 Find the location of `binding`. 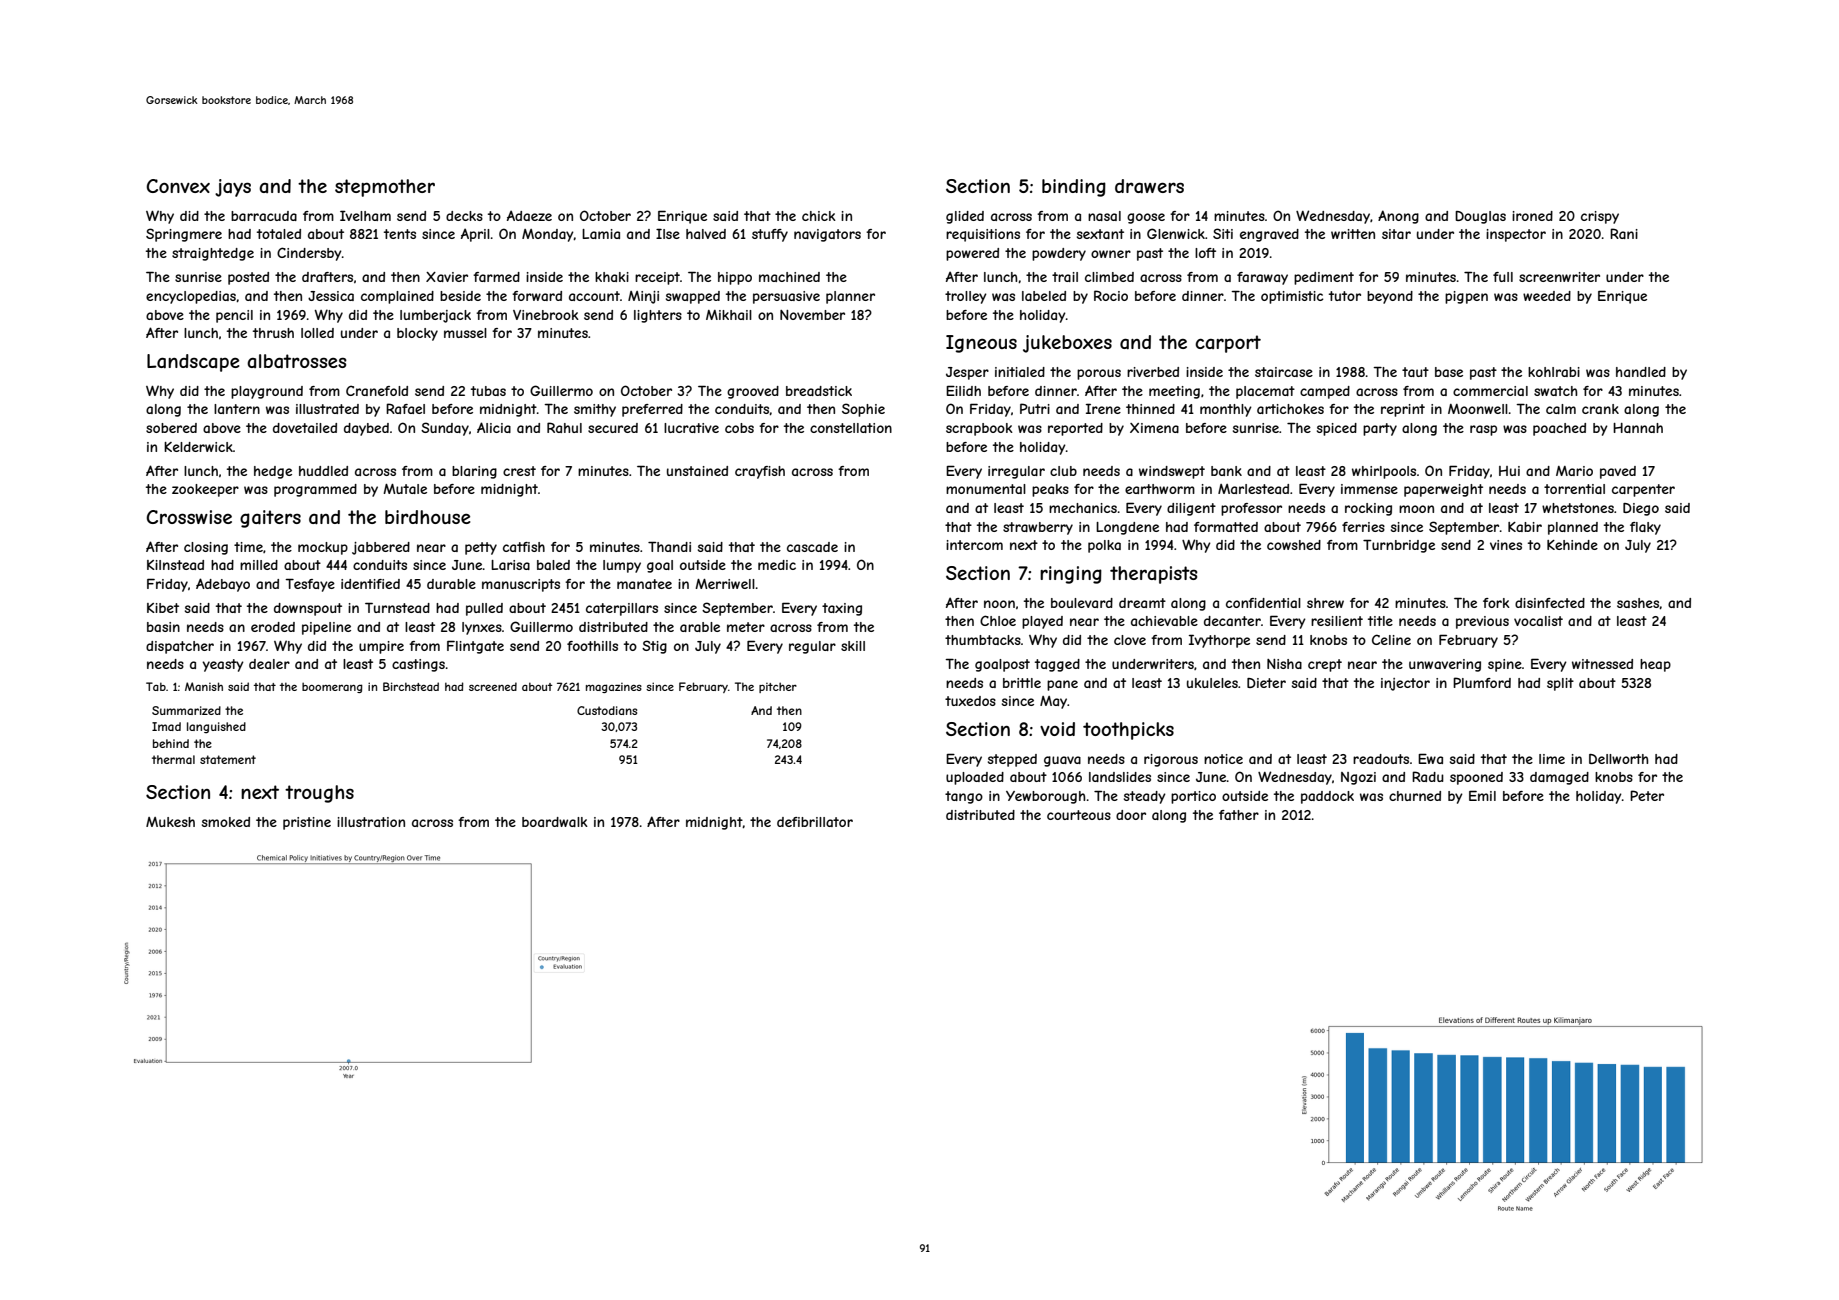

binding is located at coordinates (1074, 188).
